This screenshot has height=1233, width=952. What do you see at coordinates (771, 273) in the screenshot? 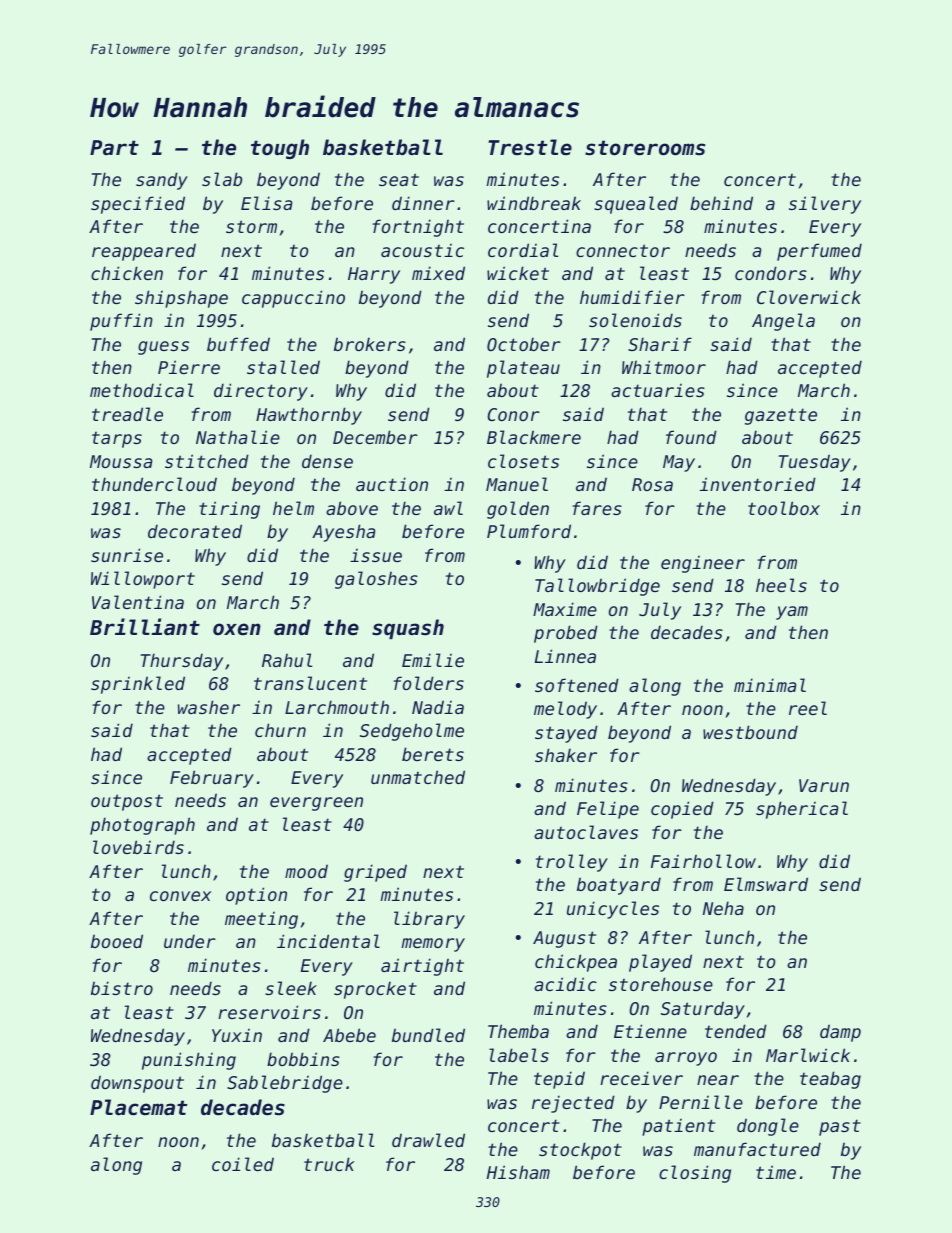
I see `condors` at bounding box center [771, 273].
